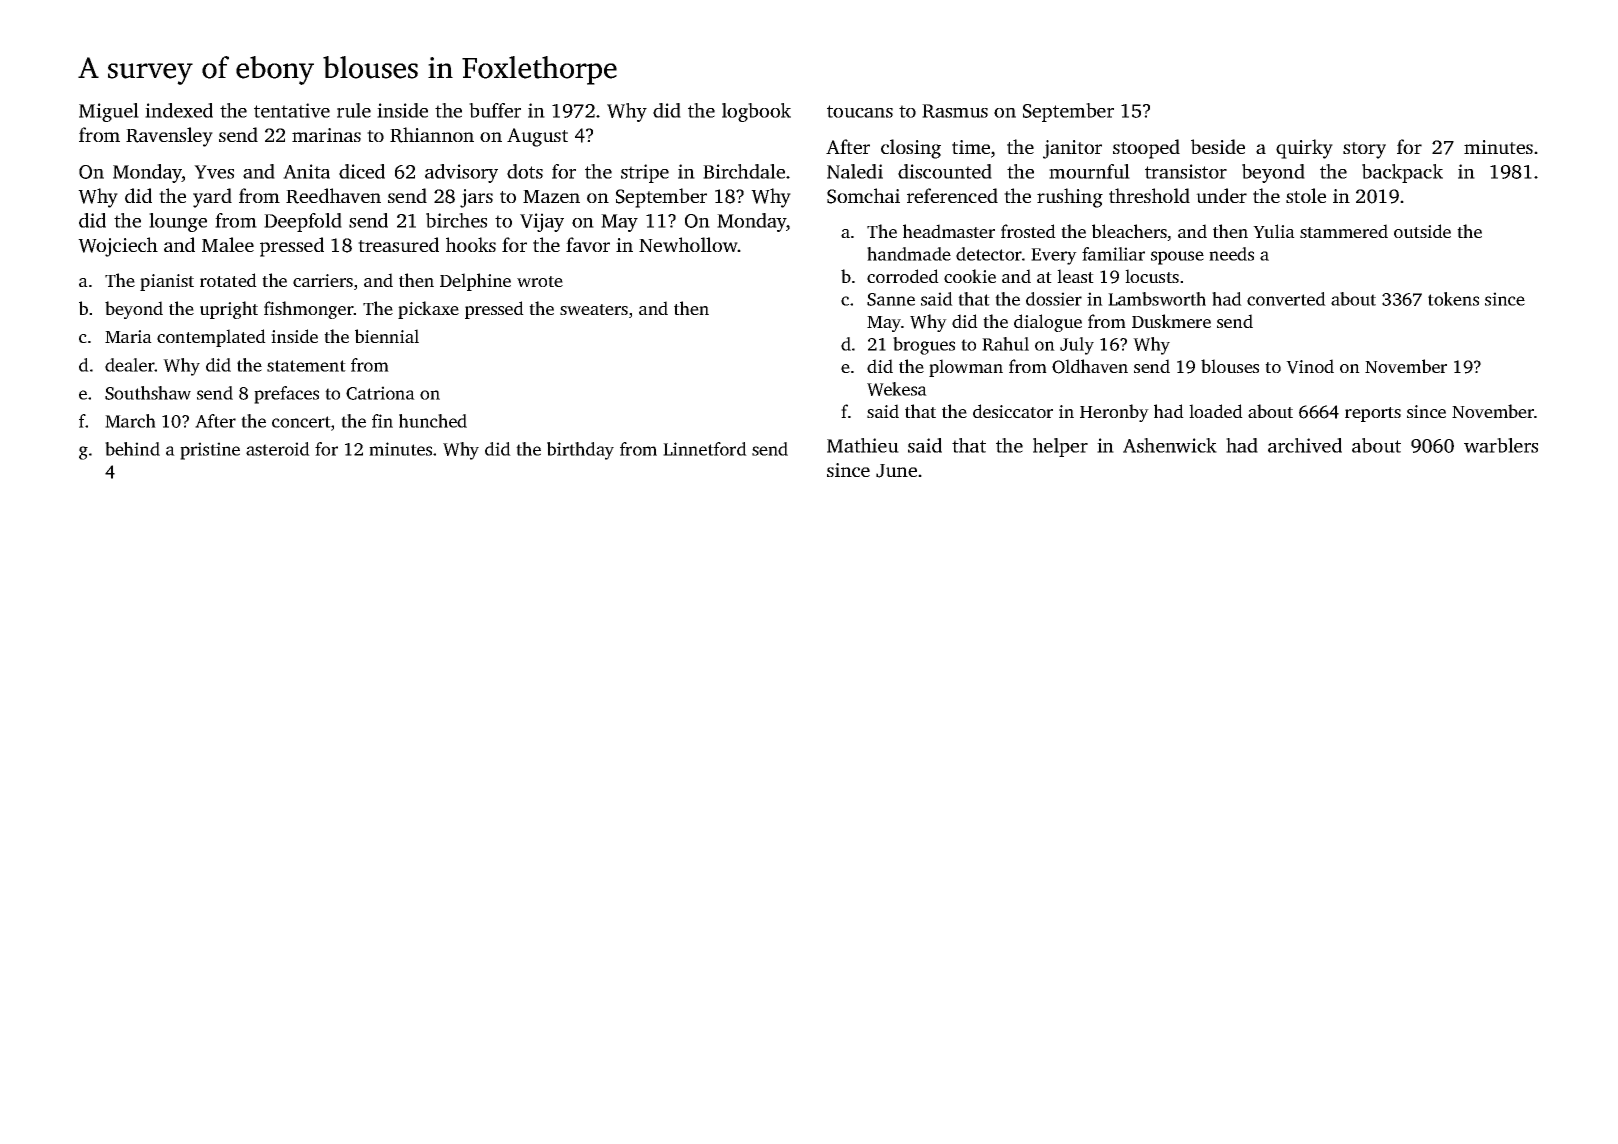 The image size is (1618, 1144). I want to click on buffer, so click(495, 110).
